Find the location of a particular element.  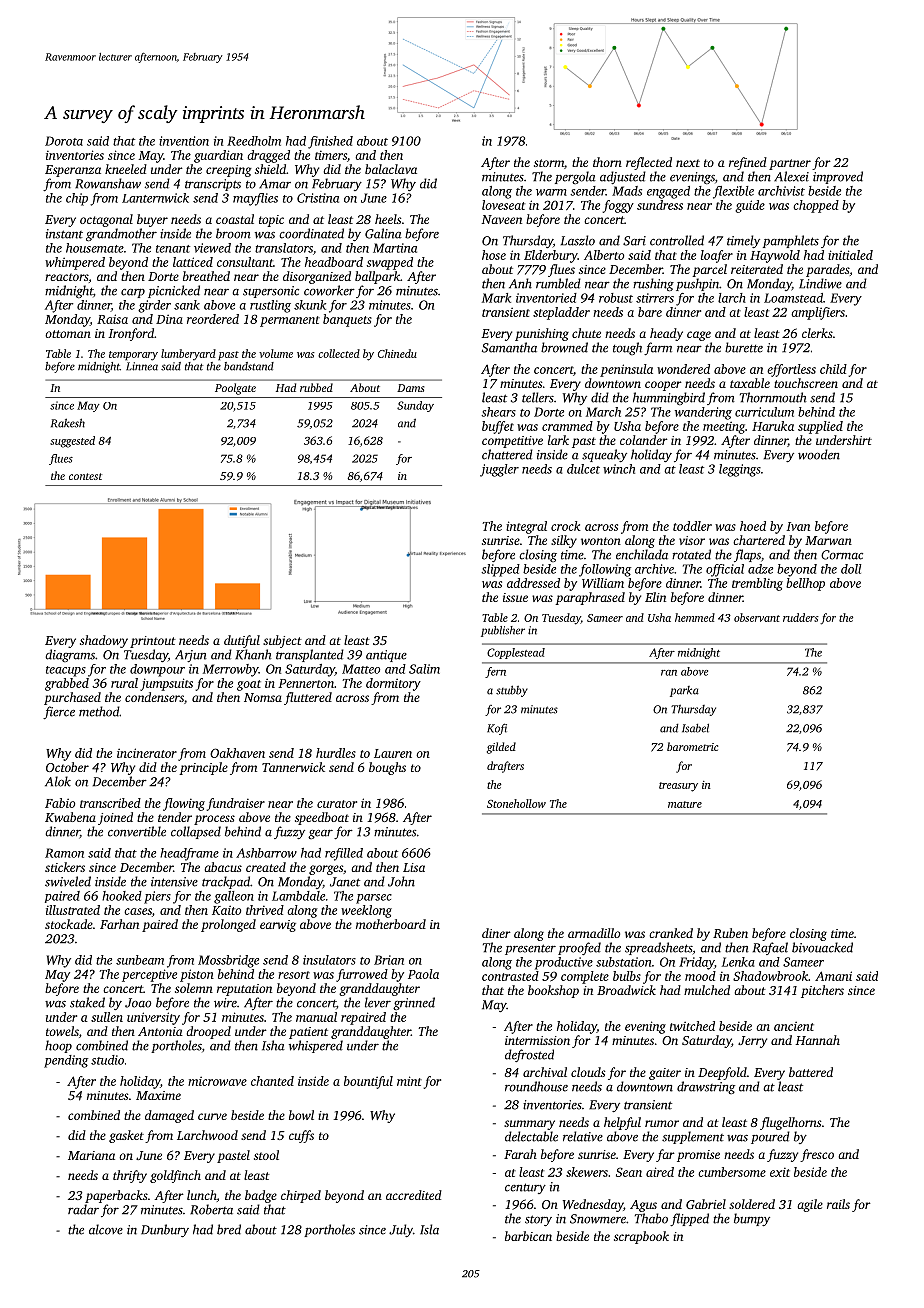

shears is located at coordinates (498, 412).
